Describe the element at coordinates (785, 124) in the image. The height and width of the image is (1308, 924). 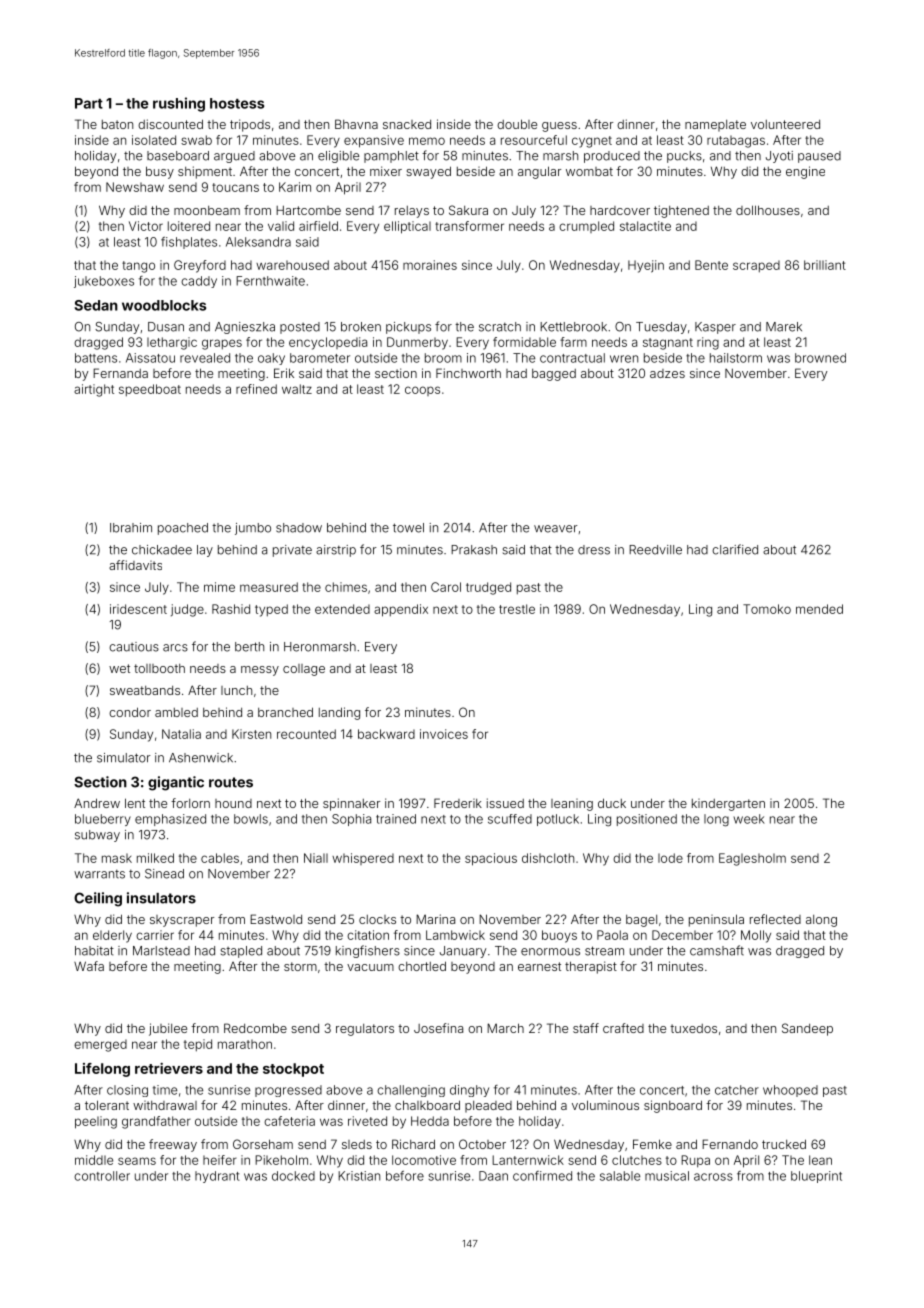
I see `volunteered` at that location.
